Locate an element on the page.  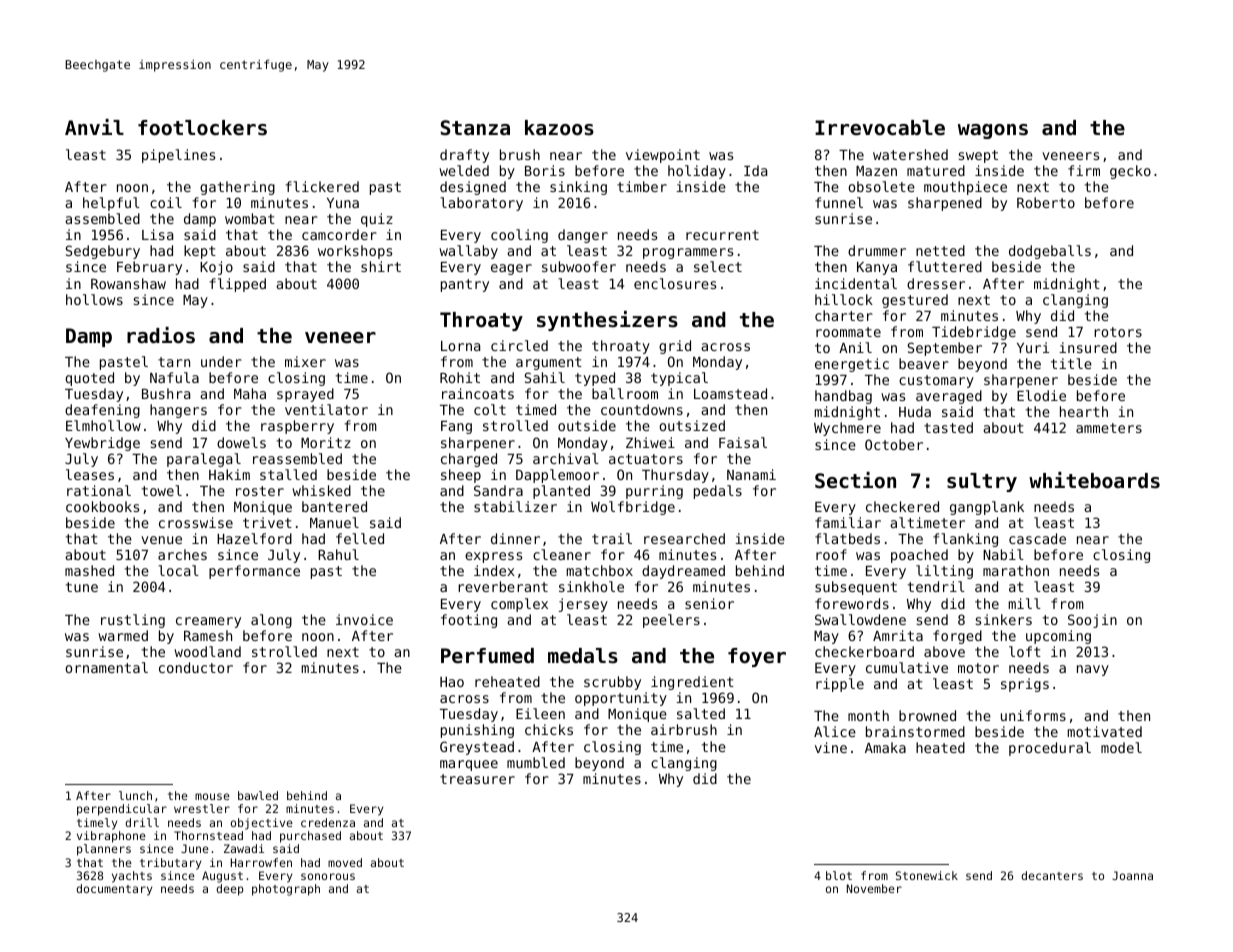
ammeters is located at coordinates (1109, 428).
